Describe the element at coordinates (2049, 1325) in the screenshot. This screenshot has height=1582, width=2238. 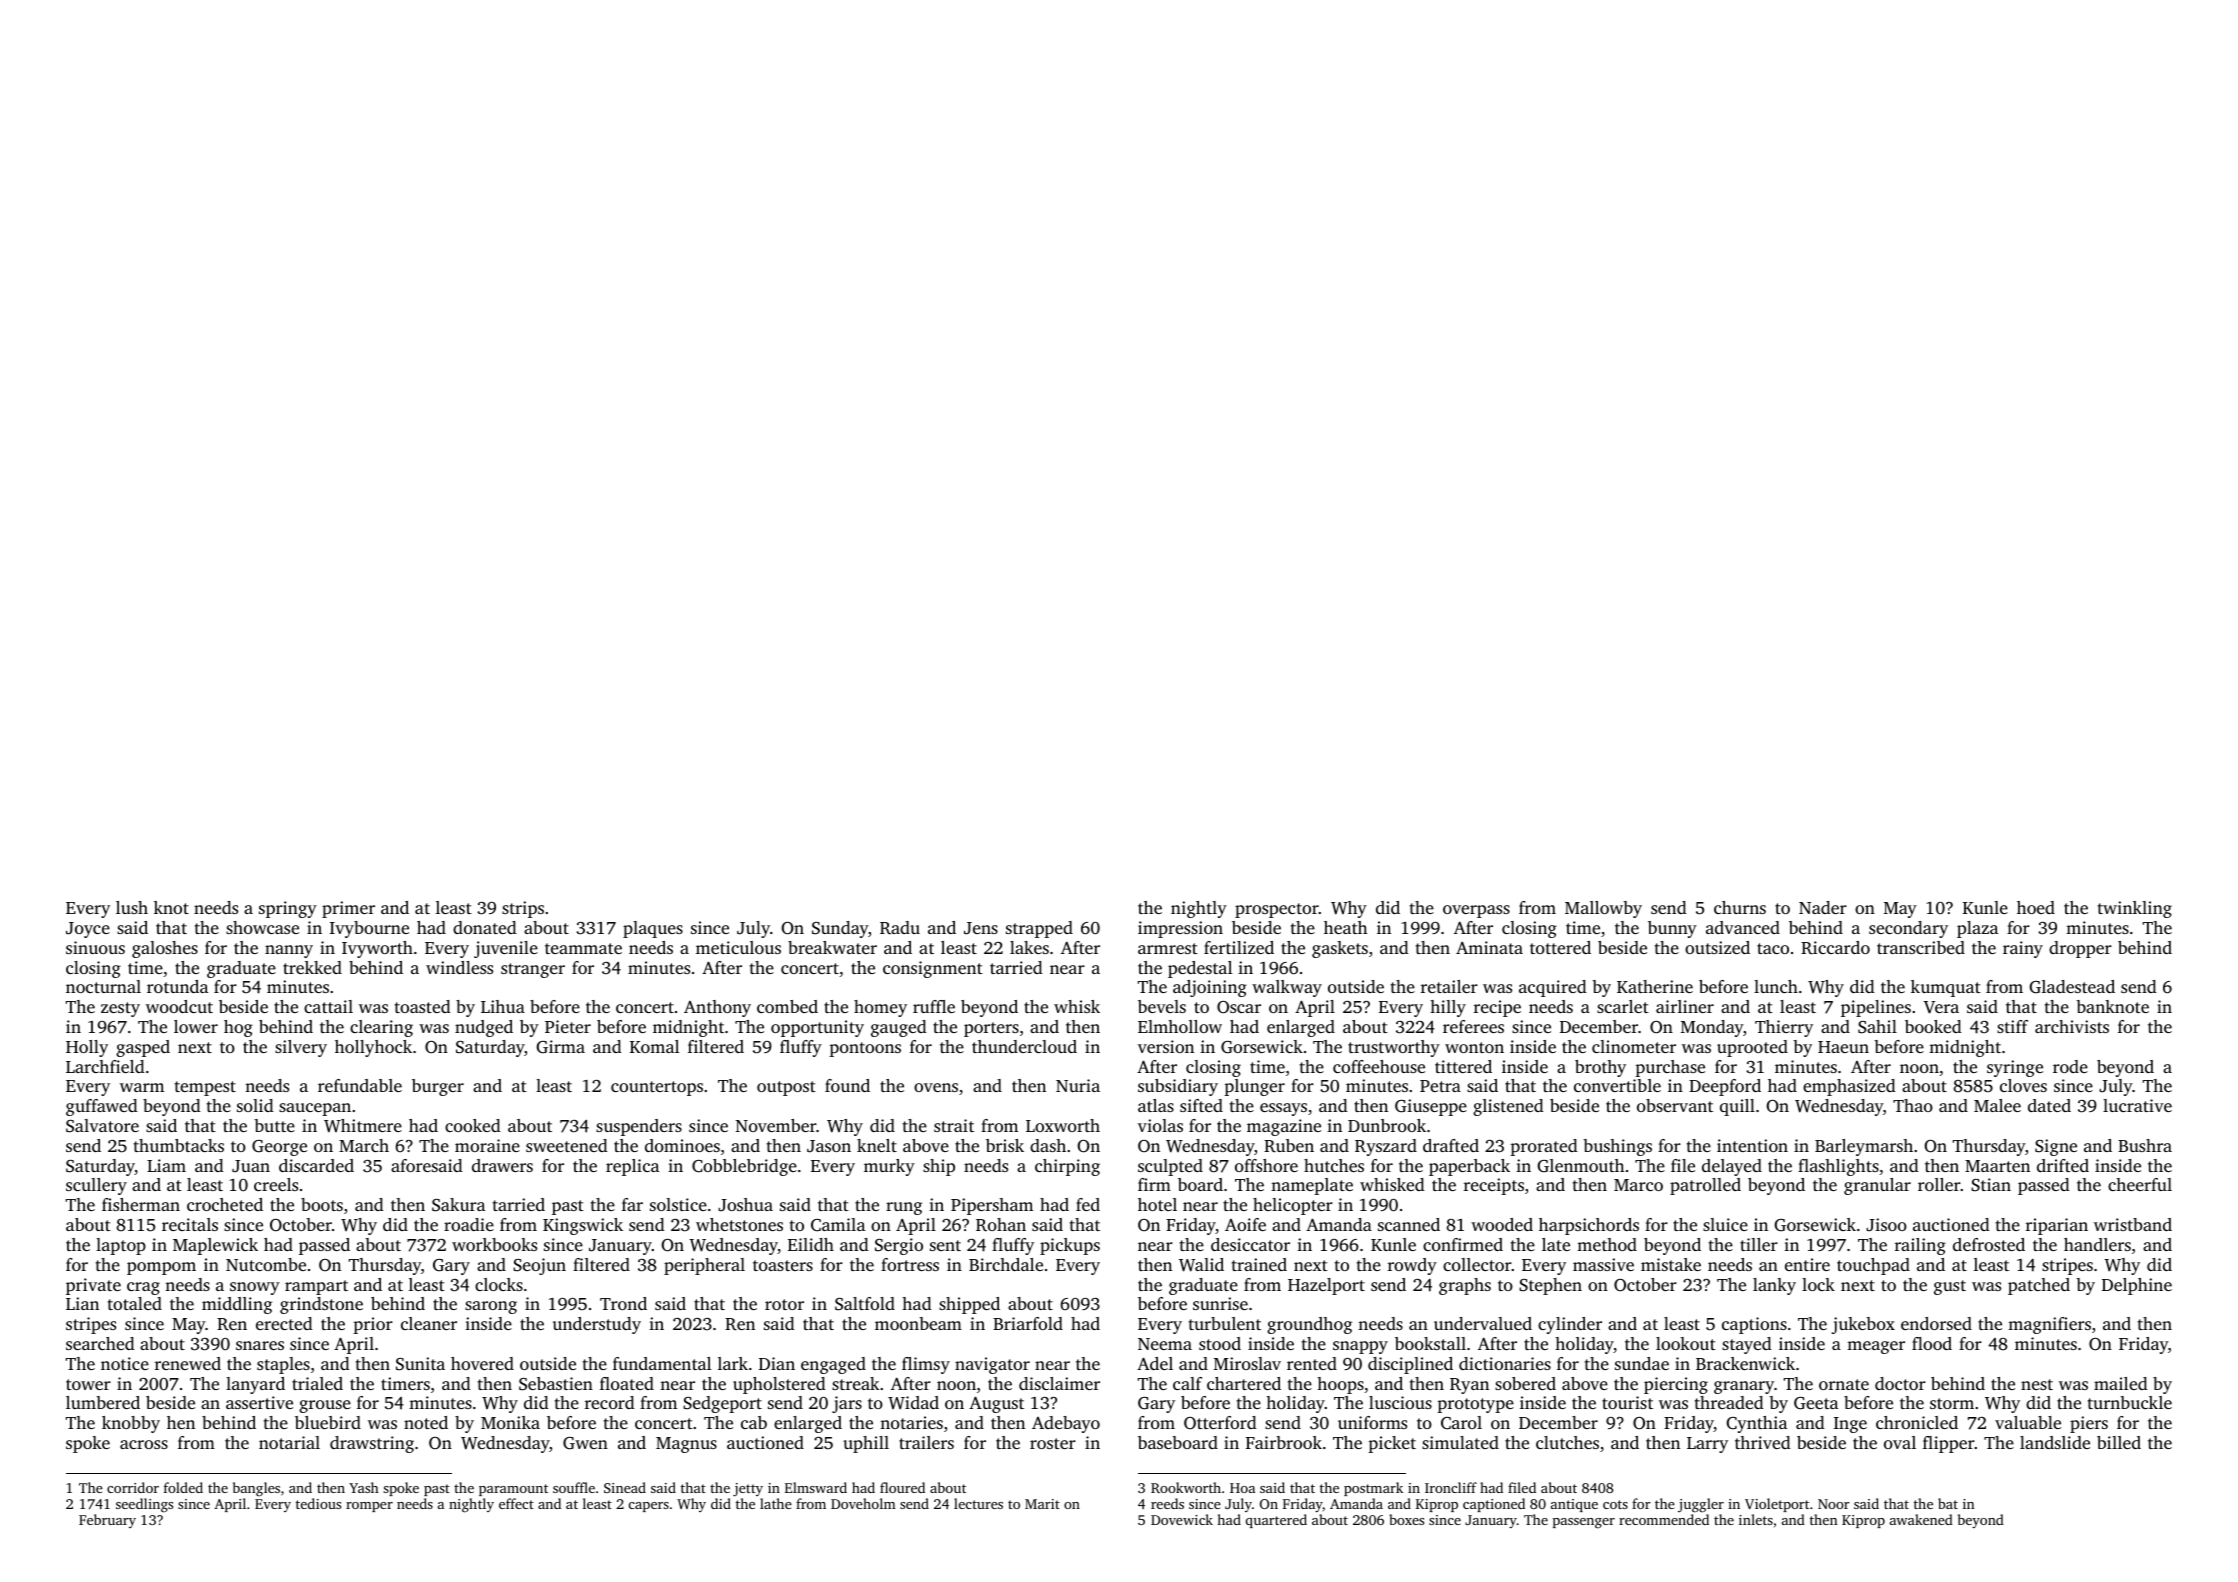
I see `magnifiers` at that location.
